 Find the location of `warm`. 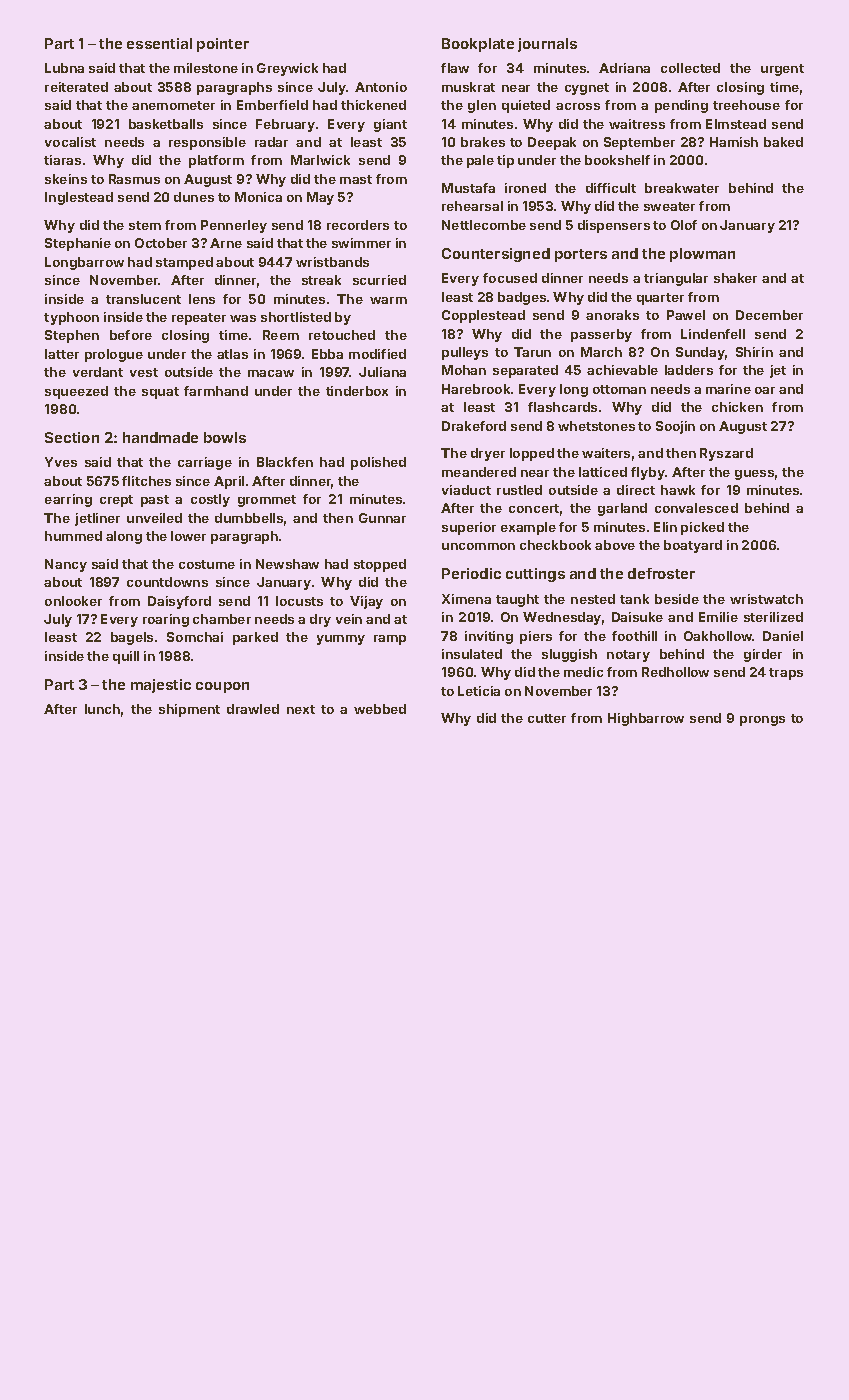

warm is located at coordinates (388, 300).
